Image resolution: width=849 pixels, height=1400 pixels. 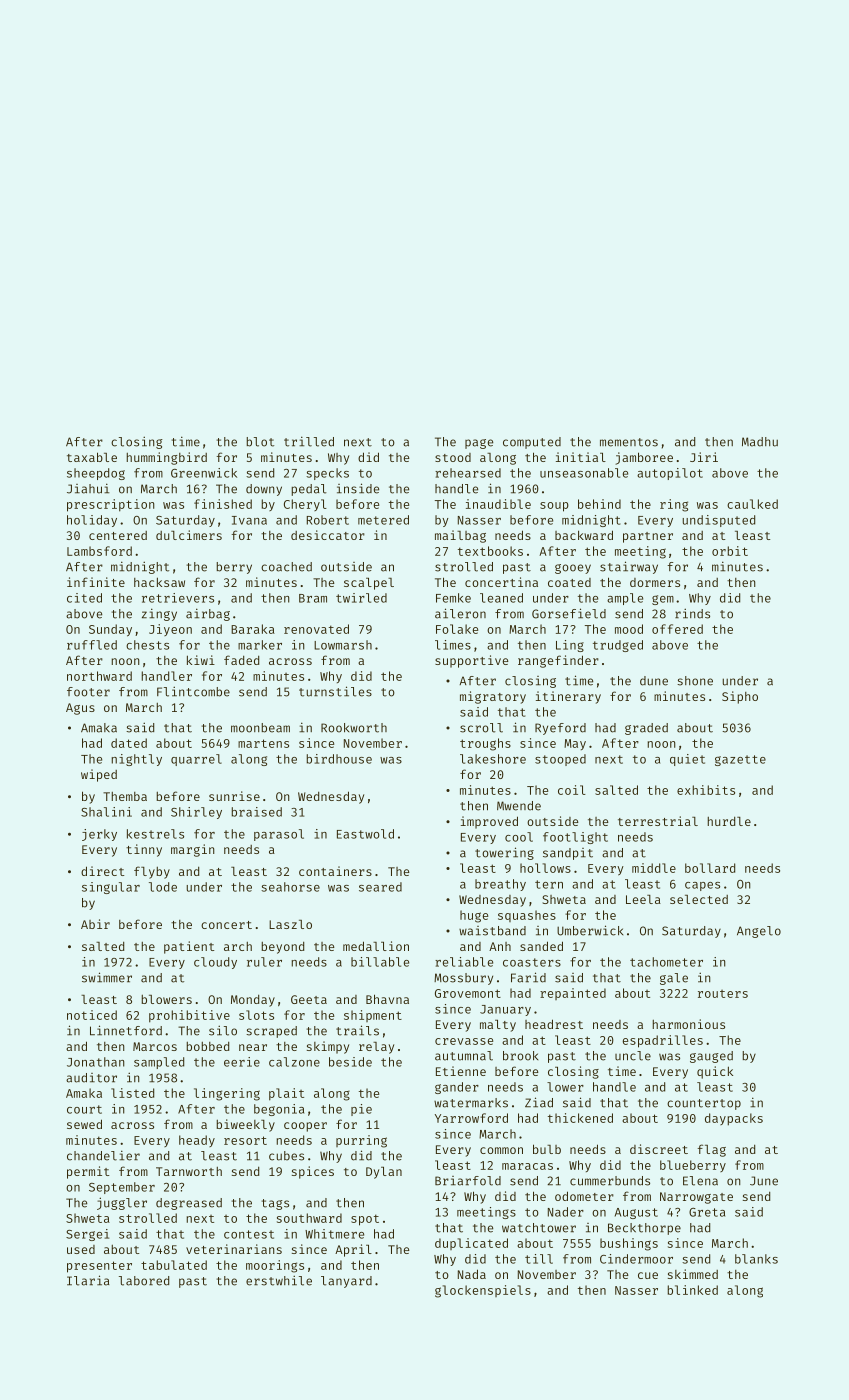 What do you see at coordinates (92, 457) in the screenshot?
I see `taxable` at bounding box center [92, 457].
